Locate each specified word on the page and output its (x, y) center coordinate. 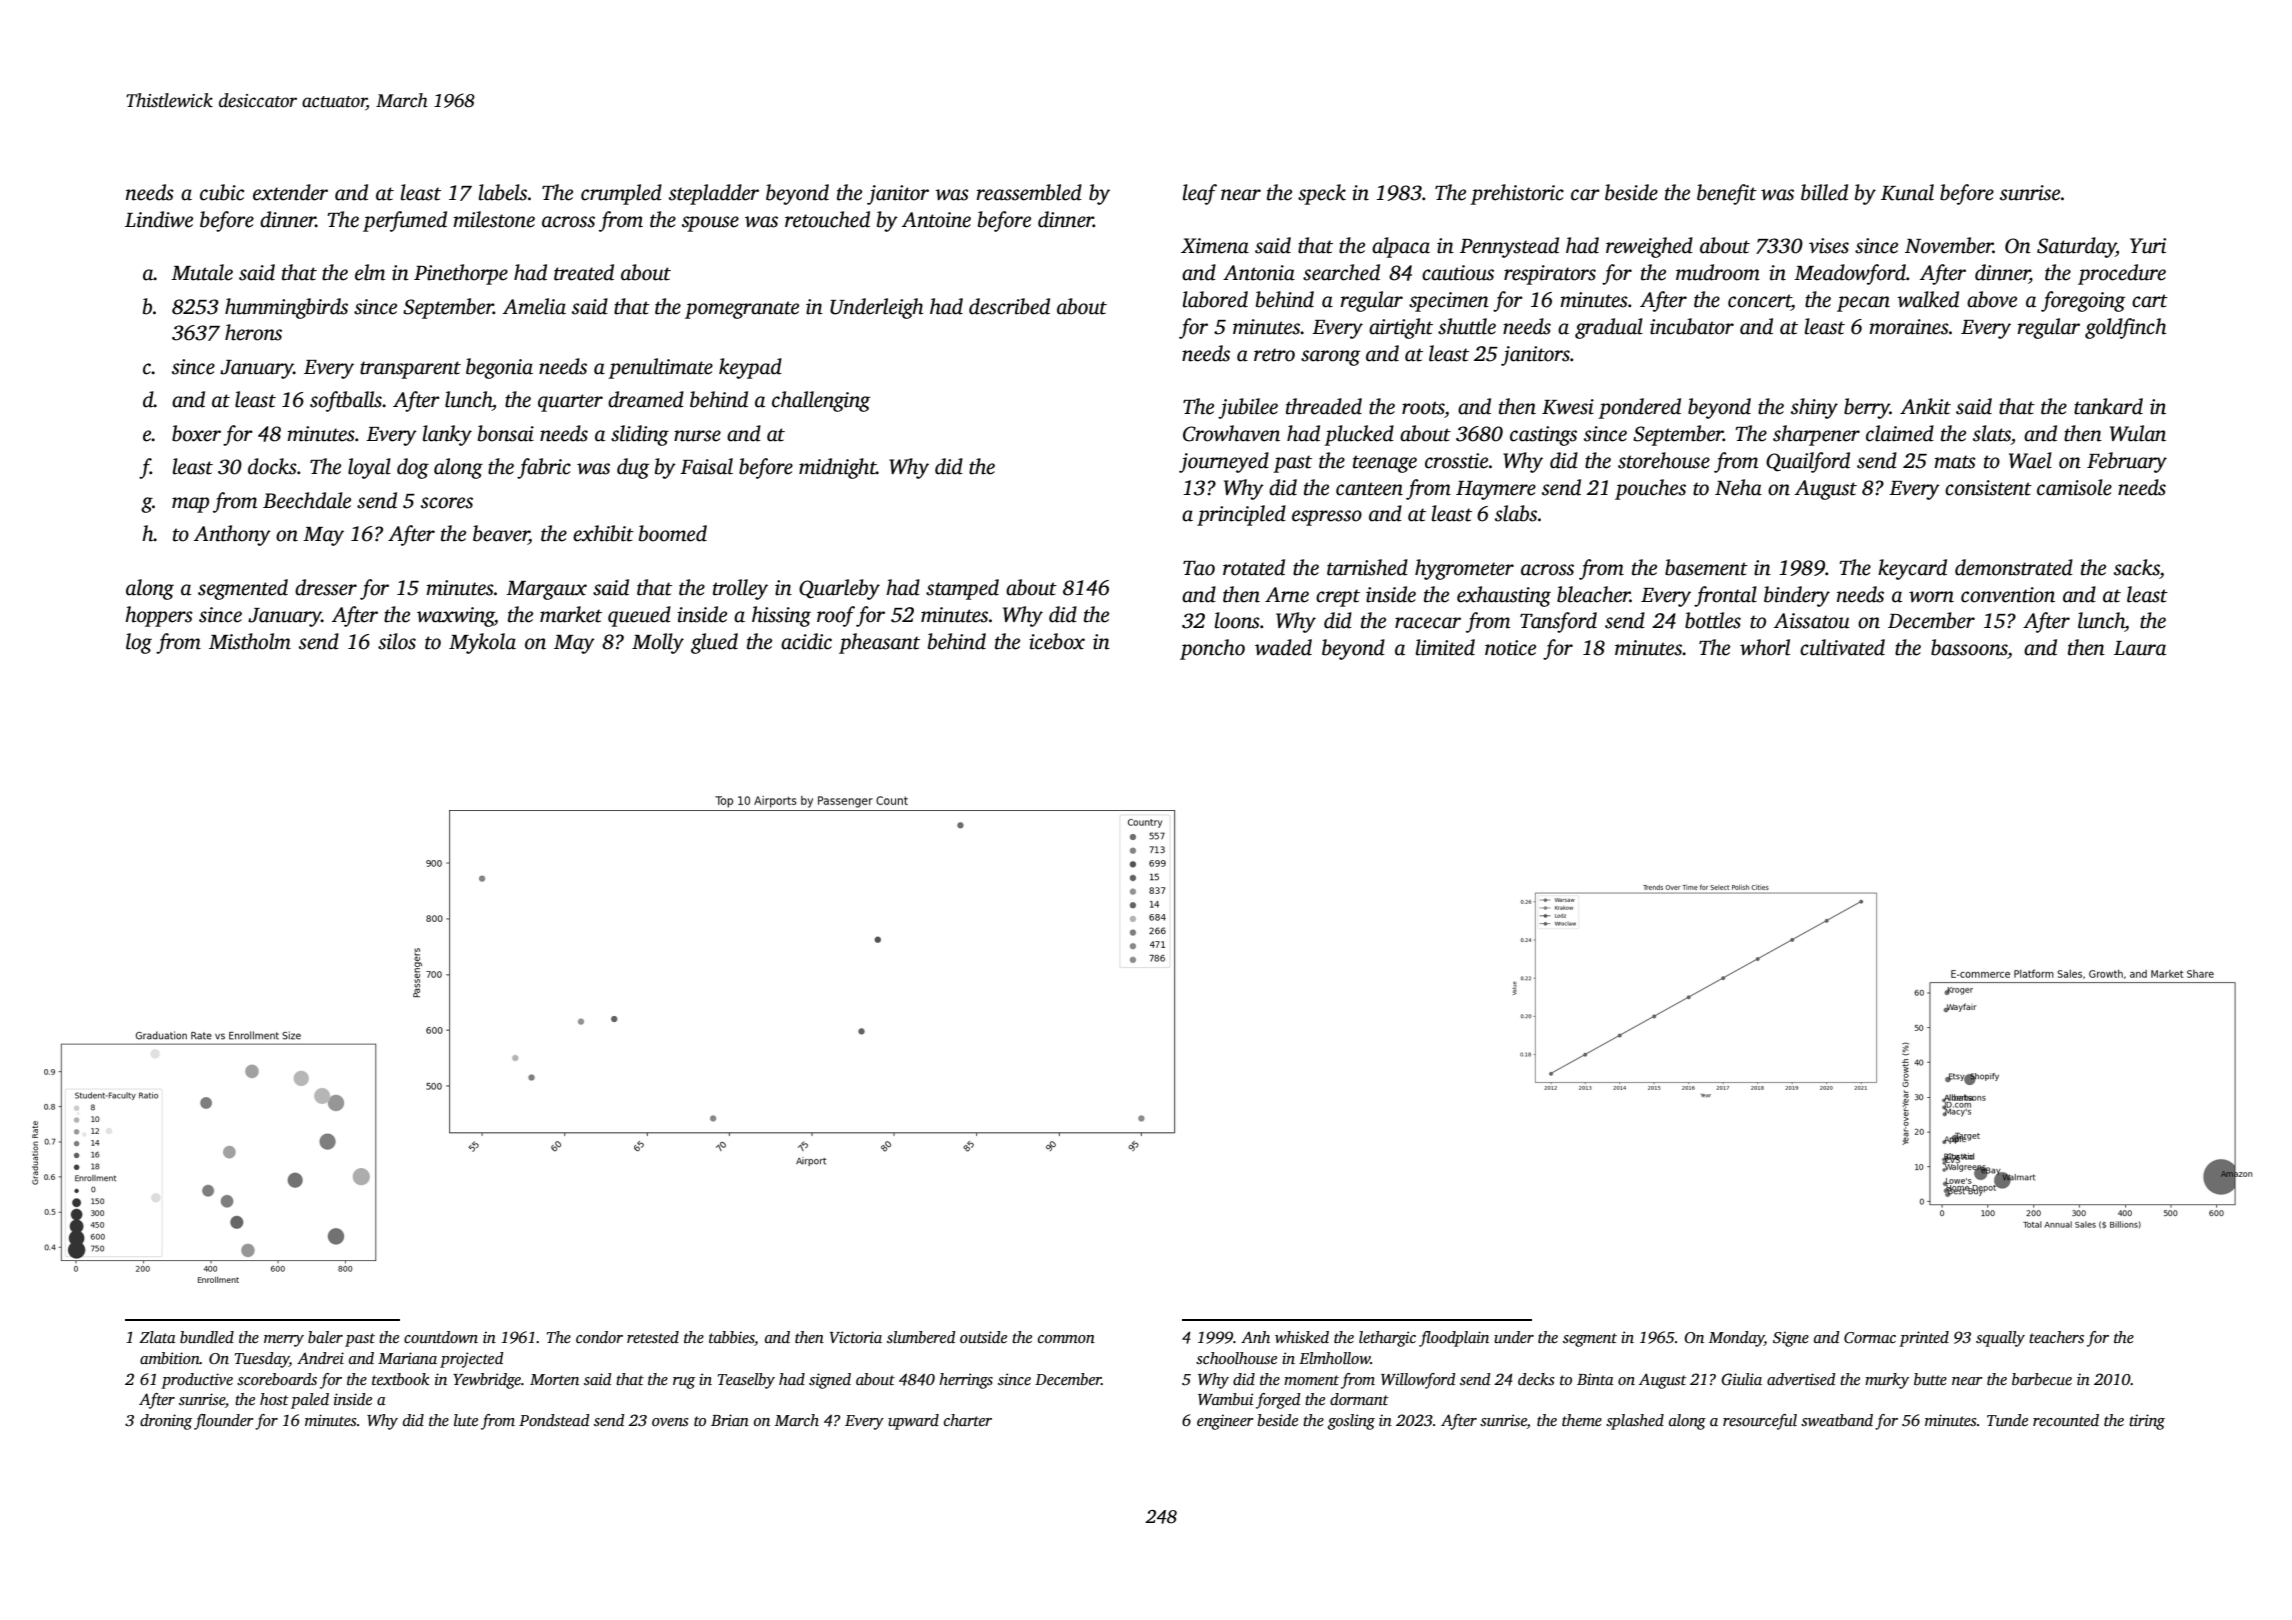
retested (653, 1337)
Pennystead (1509, 247)
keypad (750, 368)
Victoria (856, 1337)
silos (397, 641)
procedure (2122, 274)
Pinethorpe (461, 274)
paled (310, 1401)
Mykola (482, 643)
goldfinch (2125, 328)
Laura (2140, 648)
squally (2000, 1339)
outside (983, 1337)
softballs (346, 401)
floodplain (1454, 1339)
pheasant (879, 643)
